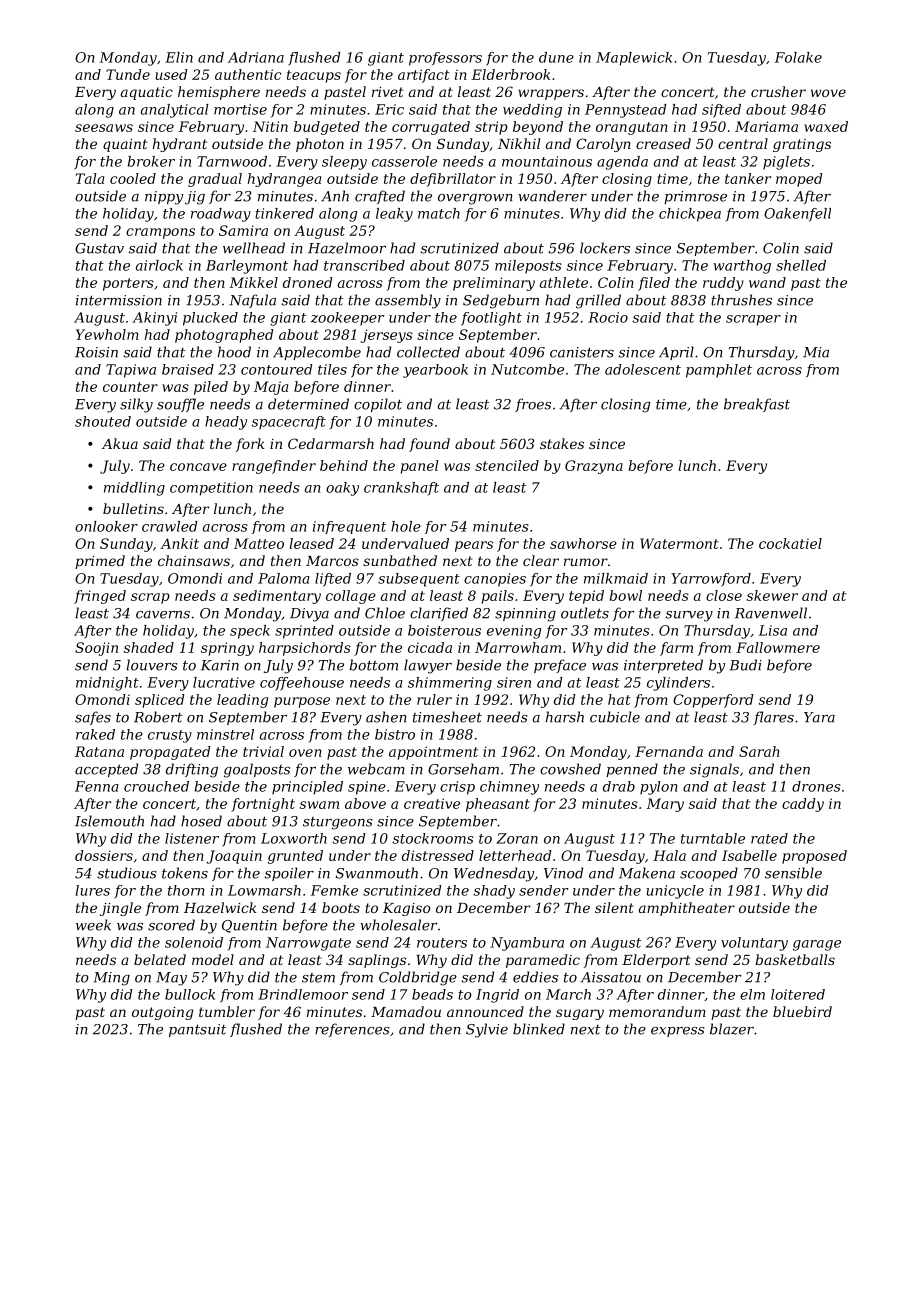 This screenshot has height=1308, width=924. What do you see at coordinates (679, 543) in the screenshot?
I see `Watermont` at bounding box center [679, 543].
